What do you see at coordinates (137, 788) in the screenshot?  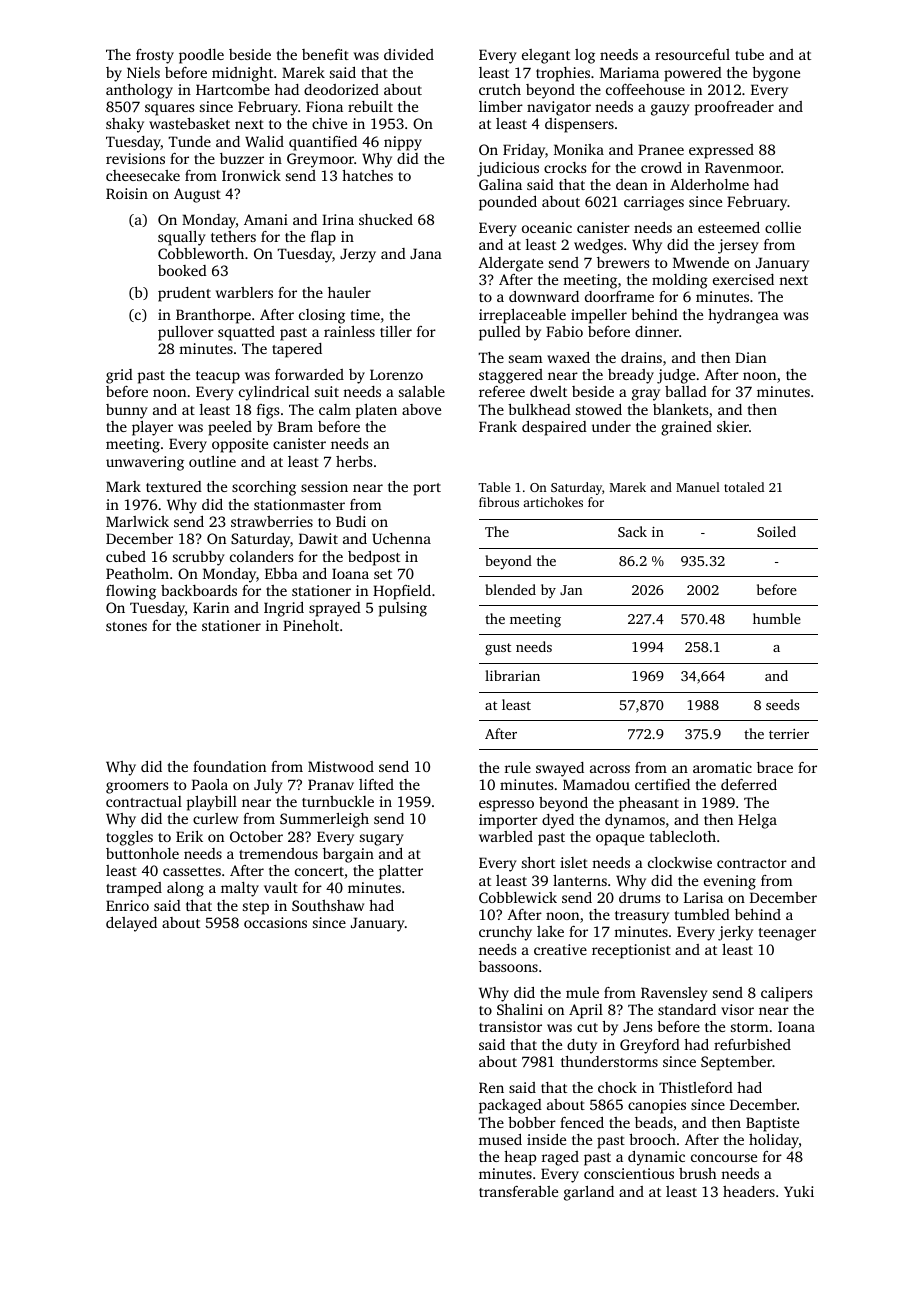 I see `groomers` at bounding box center [137, 788].
